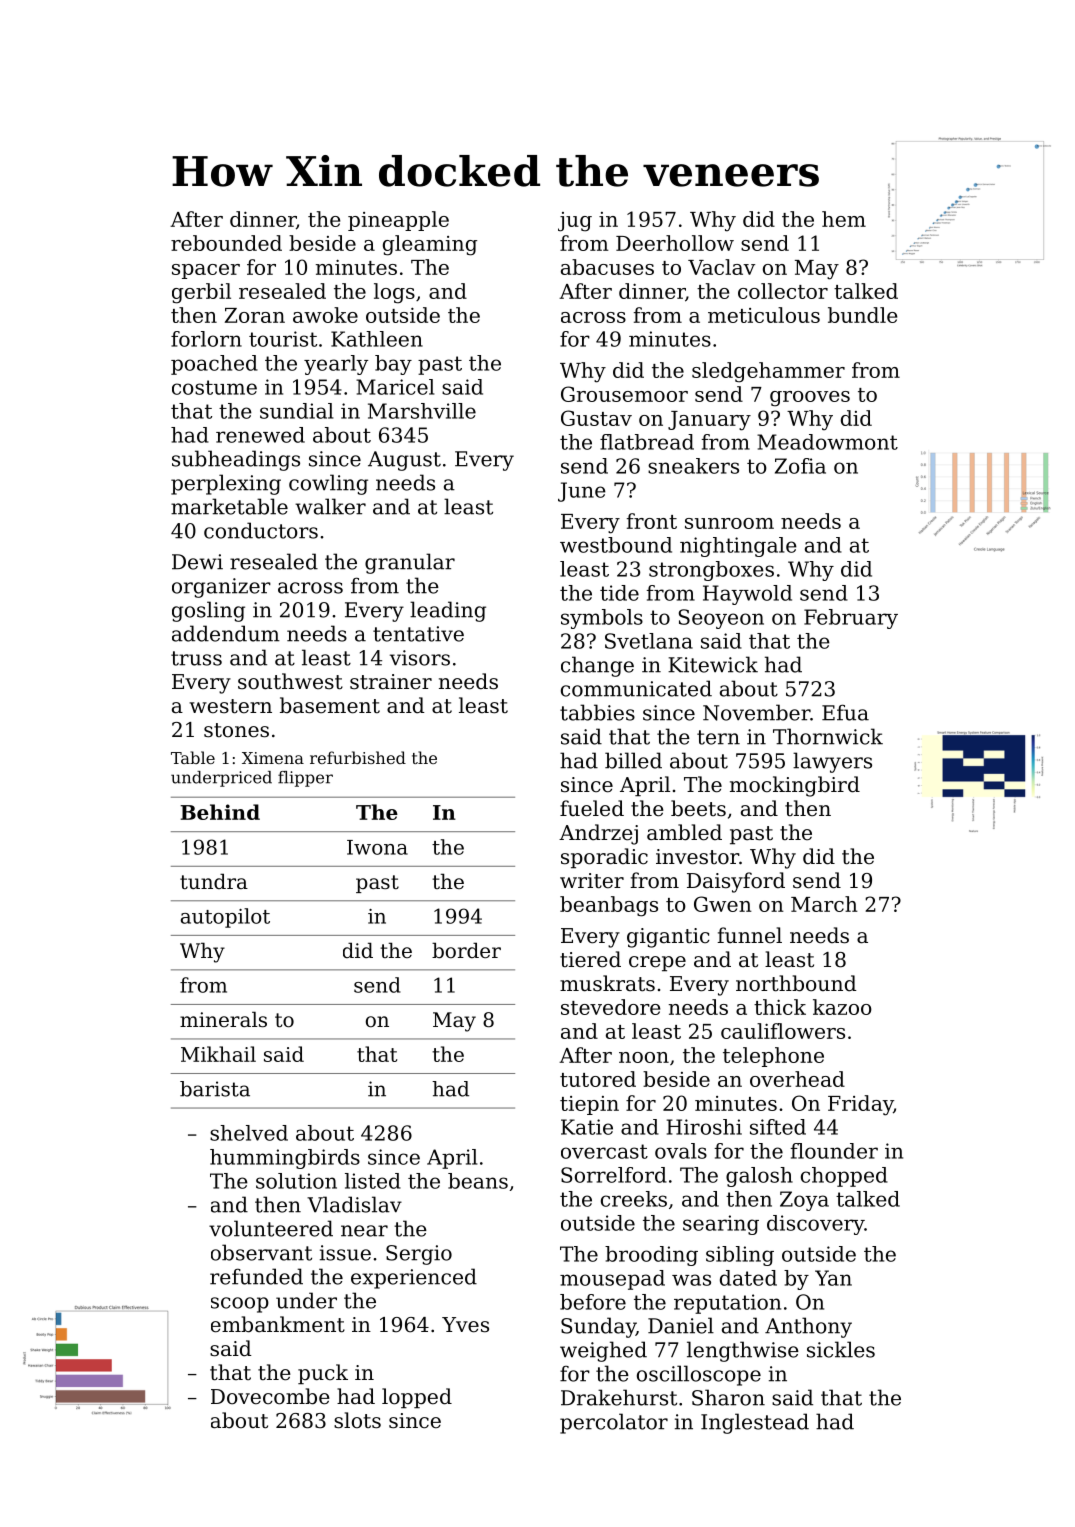  What do you see at coordinates (240, 1305) in the screenshot?
I see `scoop` at bounding box center [240, 1305].
